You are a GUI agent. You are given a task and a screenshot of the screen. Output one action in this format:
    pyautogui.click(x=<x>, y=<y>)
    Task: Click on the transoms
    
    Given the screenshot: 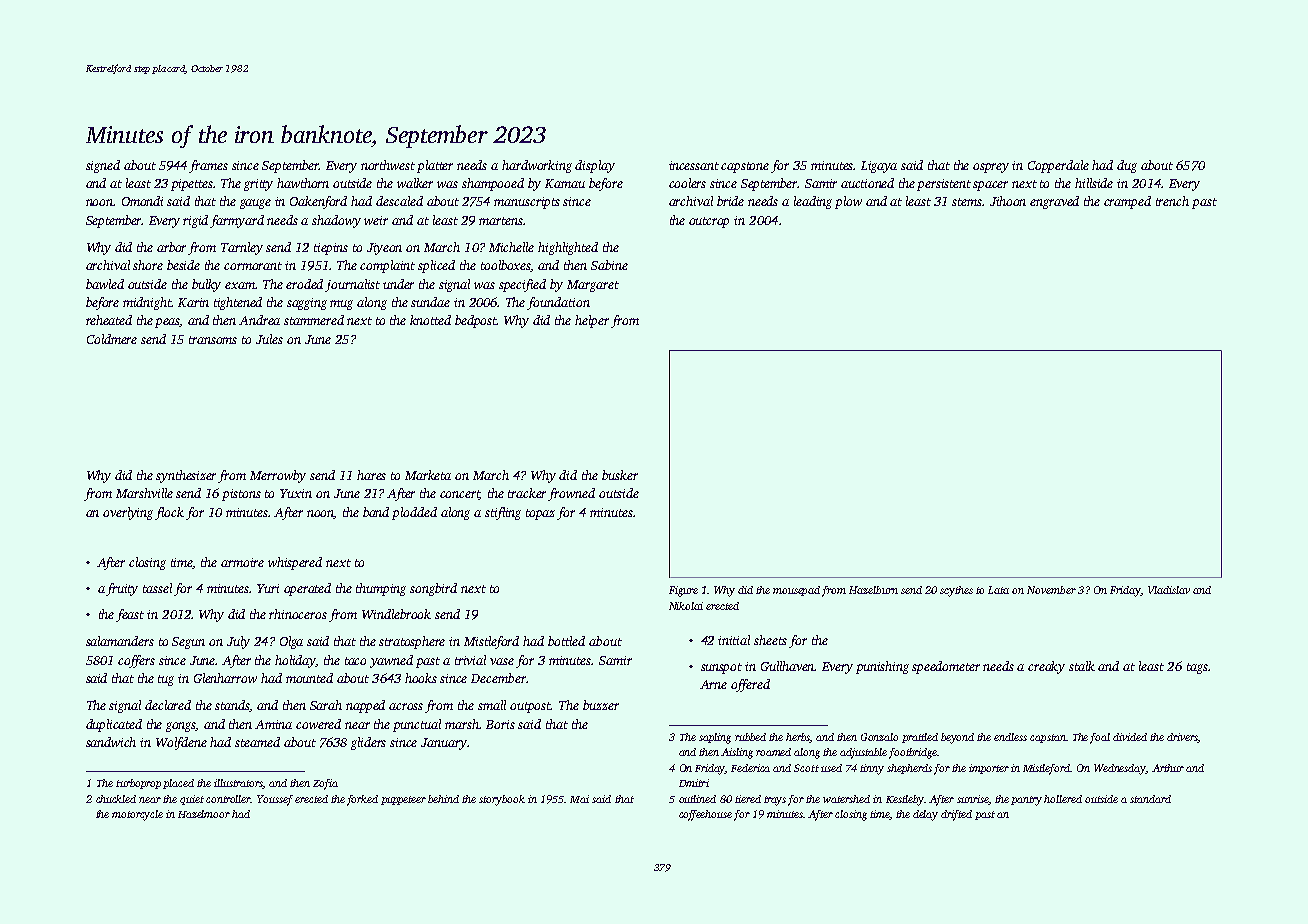 What is the action you would take?
    pyautogui.click(x=213, y=340)
